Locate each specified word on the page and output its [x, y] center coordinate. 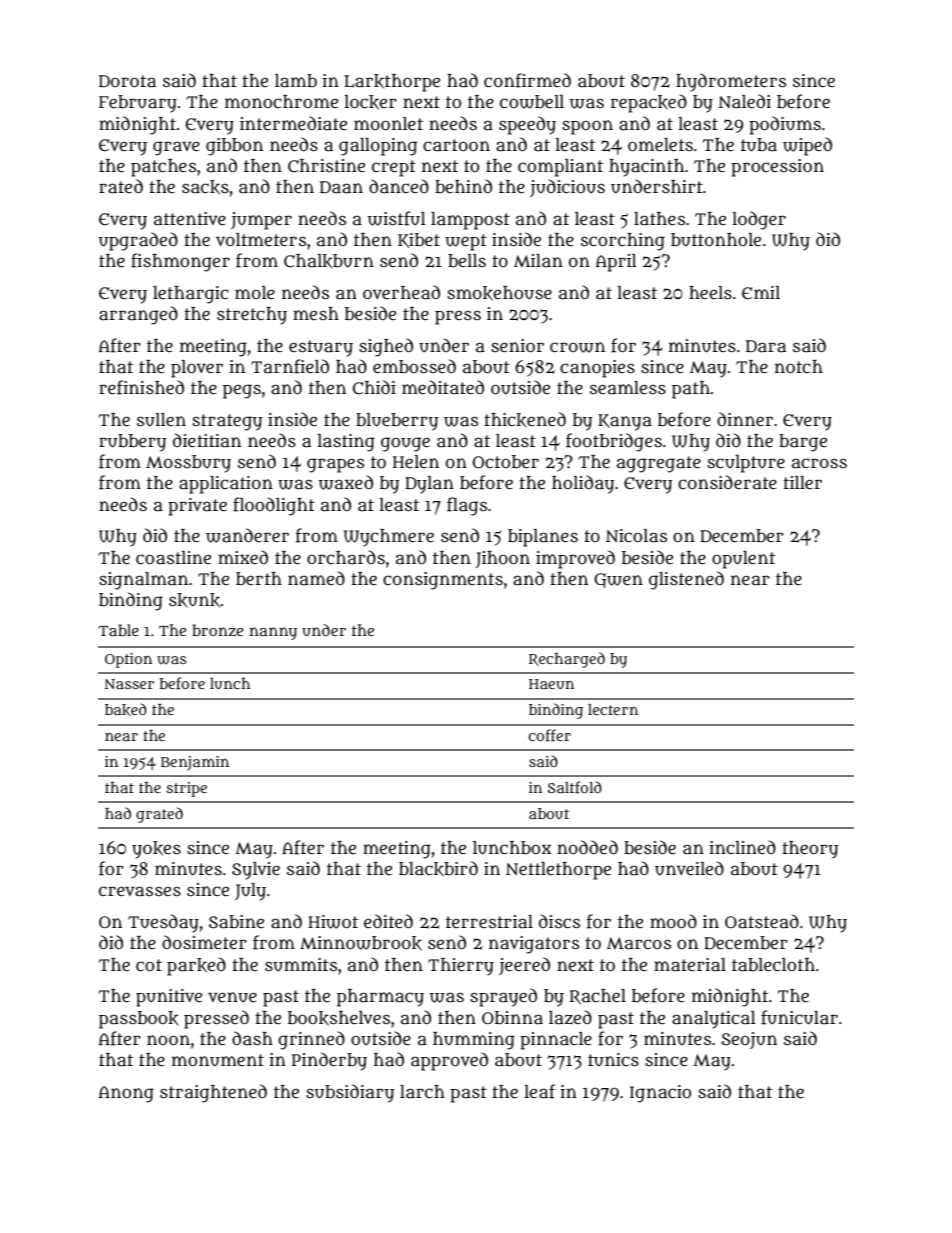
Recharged [567, 660]
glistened [686, 580]
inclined [742, 847]
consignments [443, 581]
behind [463, 186]
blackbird [438, 869]
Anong [126, 1094]
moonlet [388, 123]
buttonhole [716, 240]
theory [810, 850]
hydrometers [731, 82]
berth [259, 578]
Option [128, 660]
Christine [326, 166]
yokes [156, 850]
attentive [190, 219]
